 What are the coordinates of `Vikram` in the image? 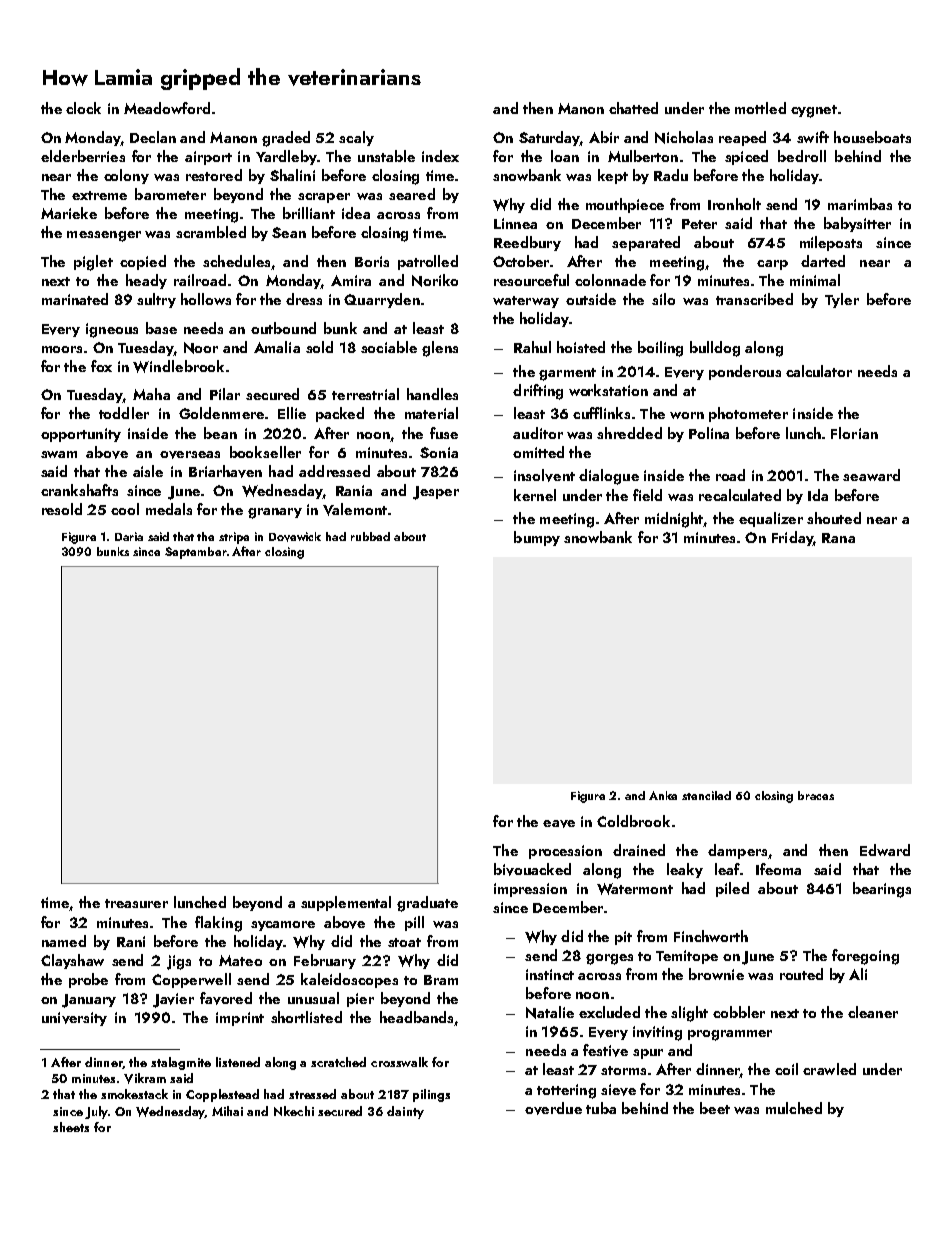 It's located at (145, 1078).
